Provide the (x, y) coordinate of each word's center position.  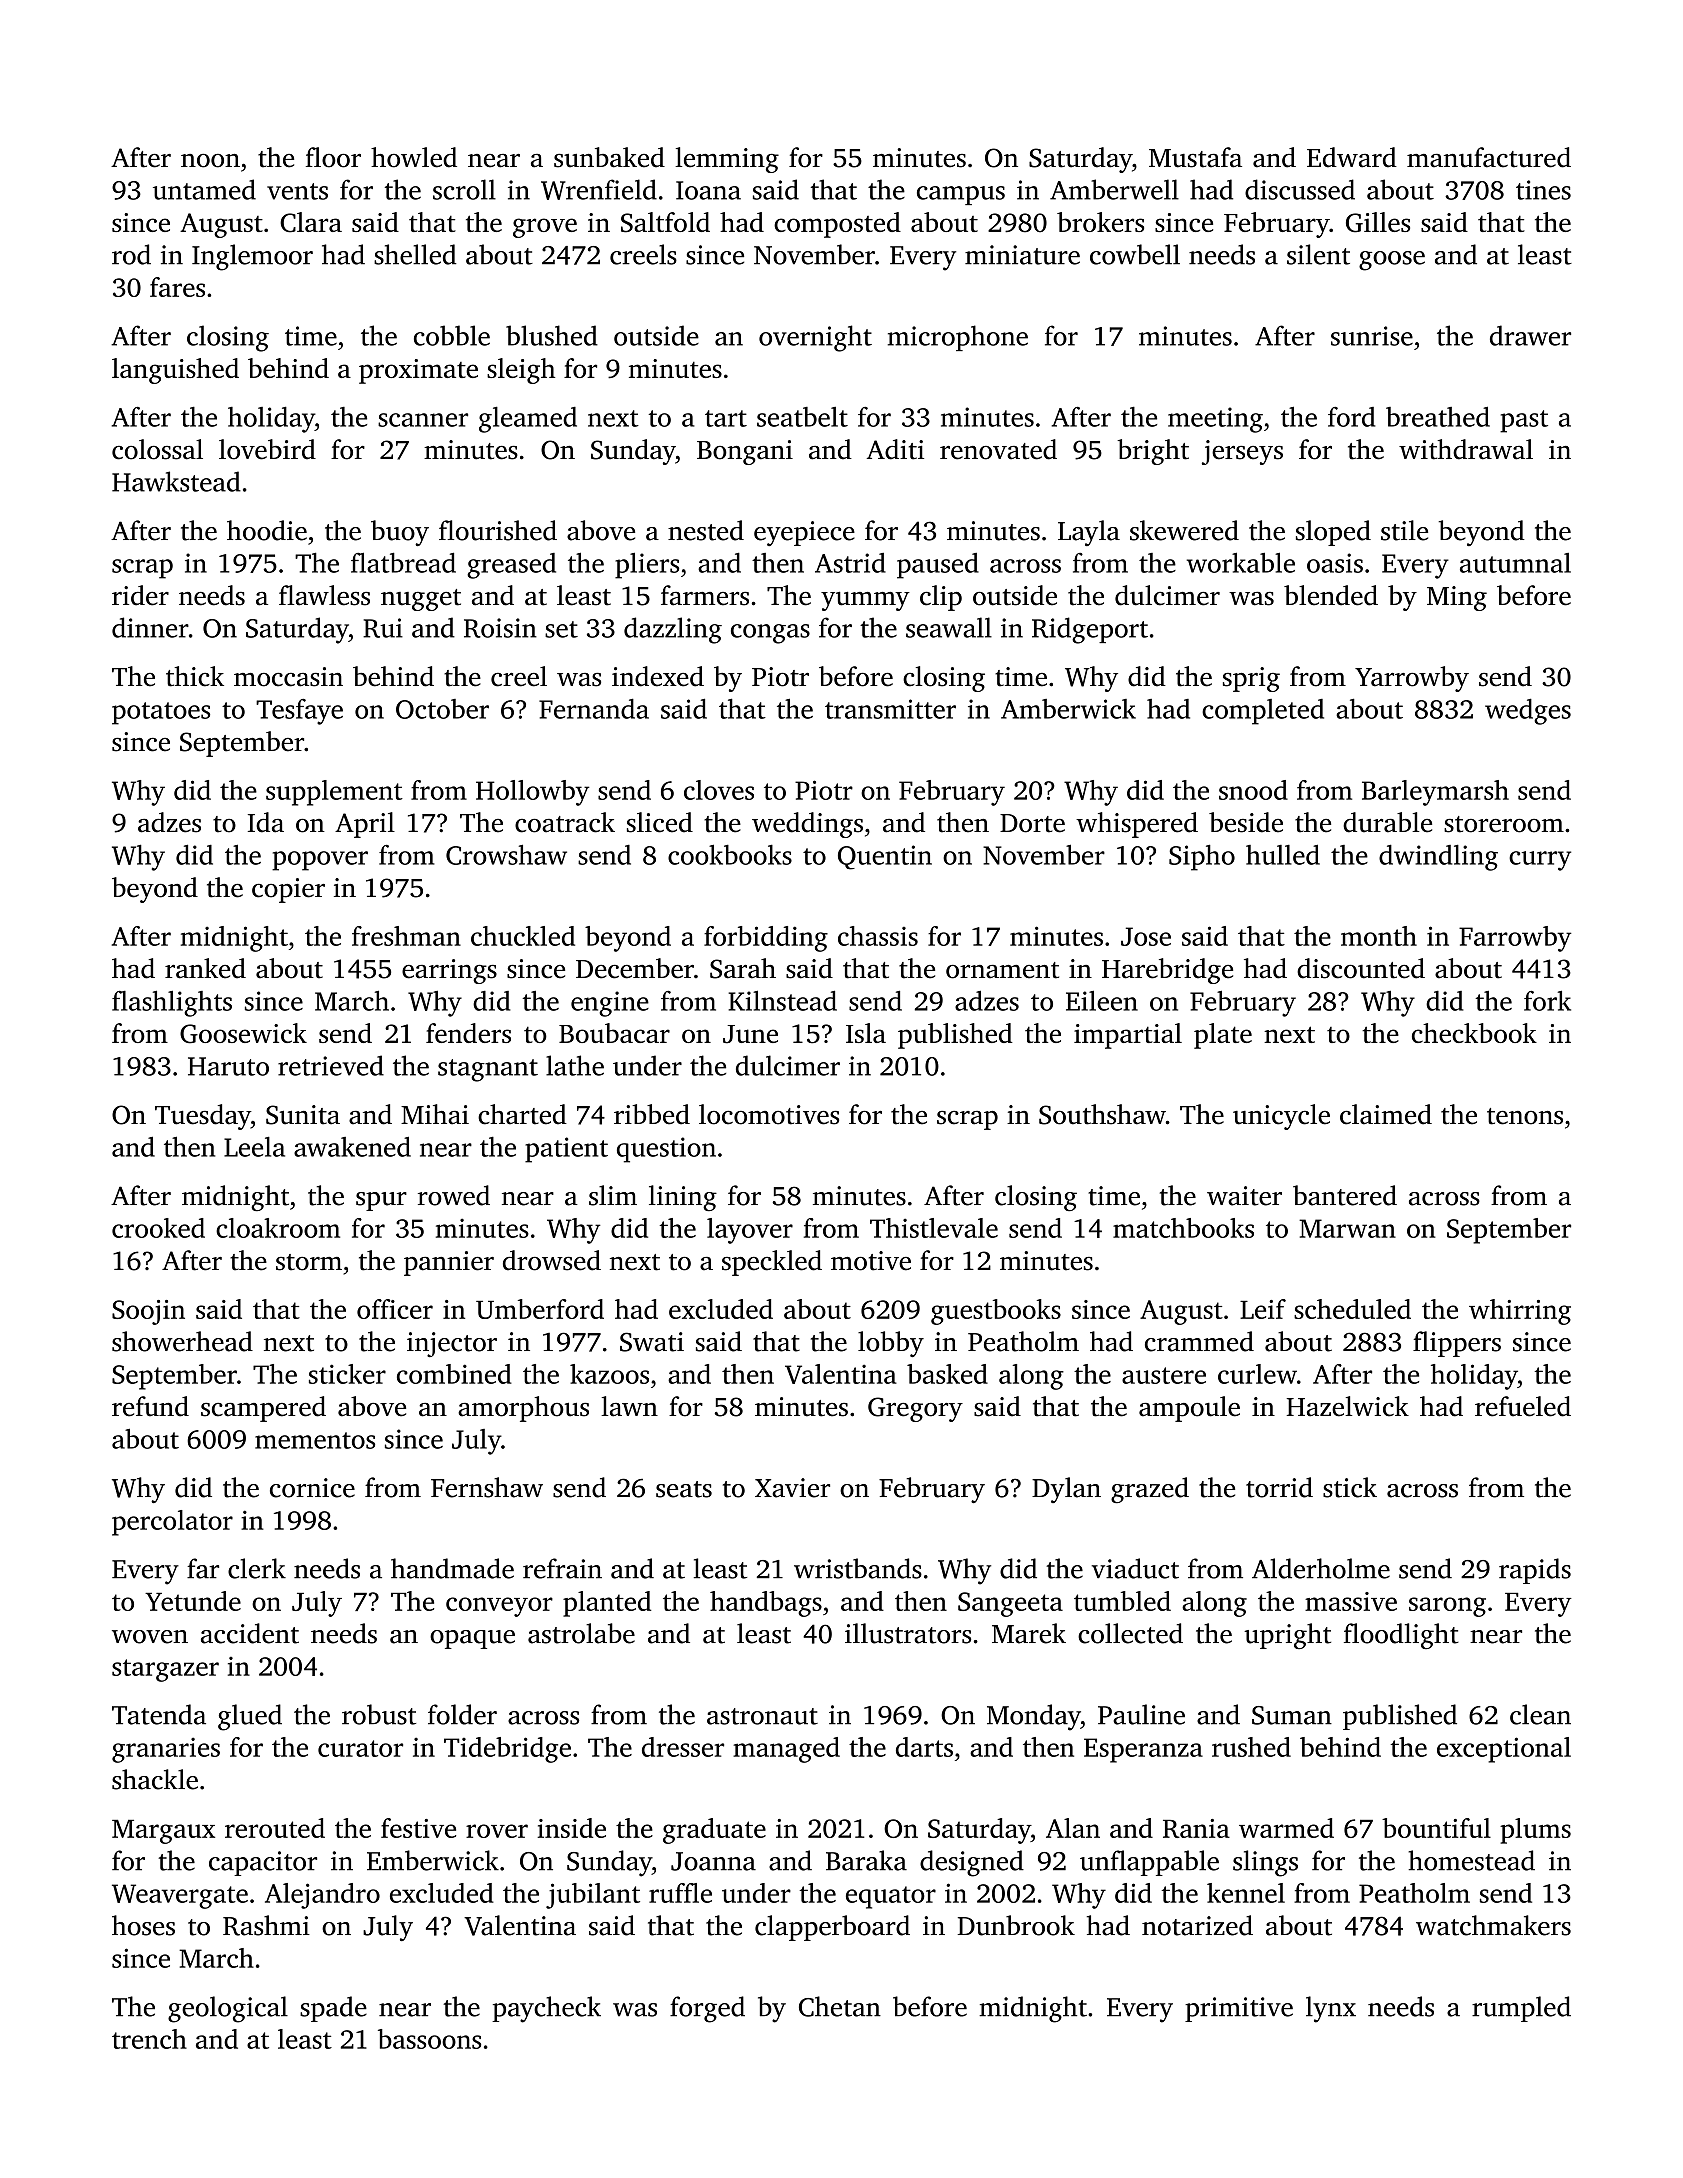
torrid (1279, 1487)
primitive (1239, 2009)
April (365, 825)
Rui (383, 628)
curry (1540, 861)
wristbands (858, 1568)
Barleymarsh (1435, 793)
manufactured (1489, 157)
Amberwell (1114, 189)
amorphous (523, 1409)
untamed (204, 189)
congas (770, 634)
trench (149, 2039)
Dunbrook (1016, 1925)
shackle (155, 1779)
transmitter (890, 709)
